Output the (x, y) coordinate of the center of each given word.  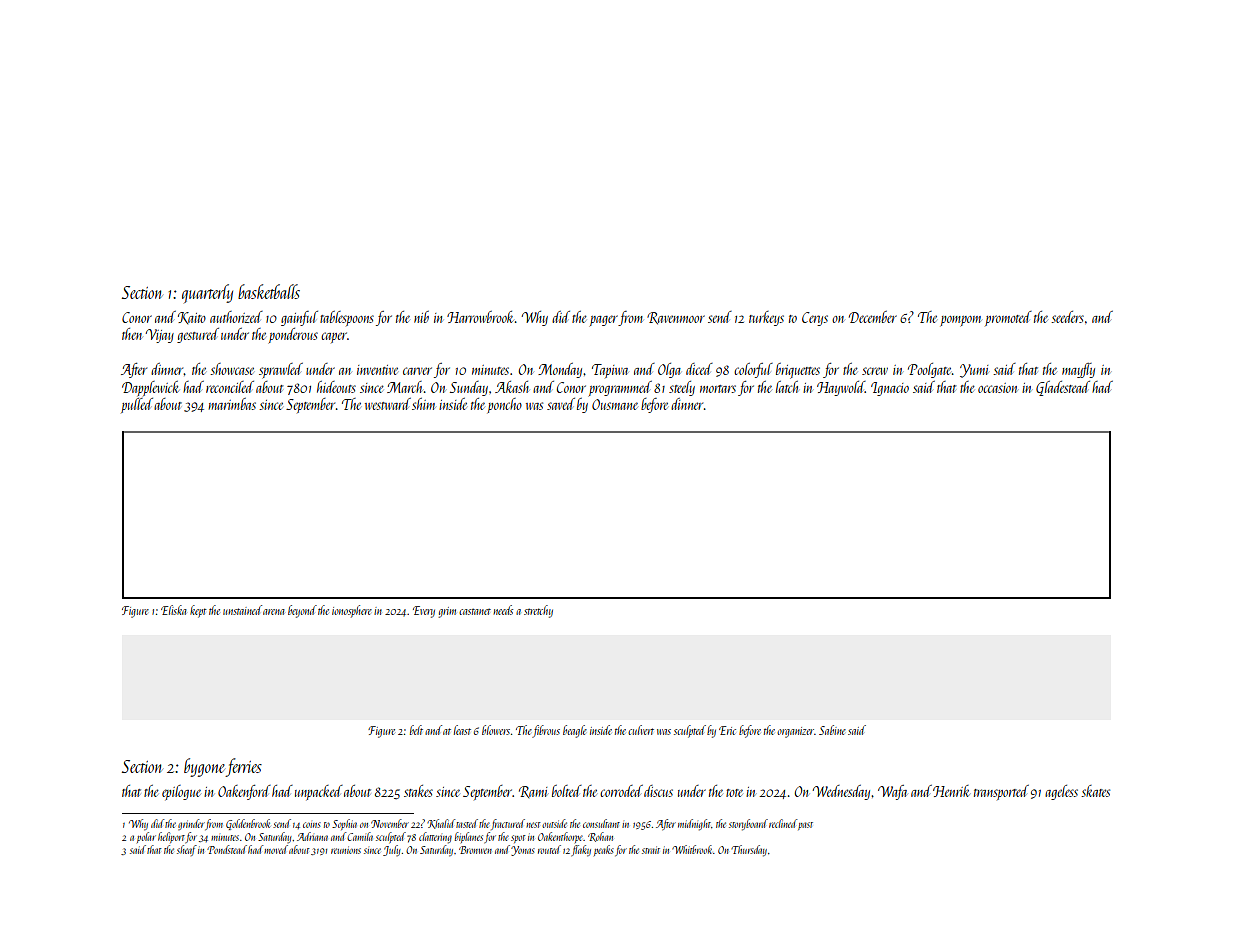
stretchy (538, 611)
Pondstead (227, 849)
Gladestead (1063, 388)
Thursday (749, 851)
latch (787, 387)
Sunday (469, 388)
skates (1095, 791)
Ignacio (890, 389)
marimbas (232, 404)
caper (334, 337)
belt (416, 730)
